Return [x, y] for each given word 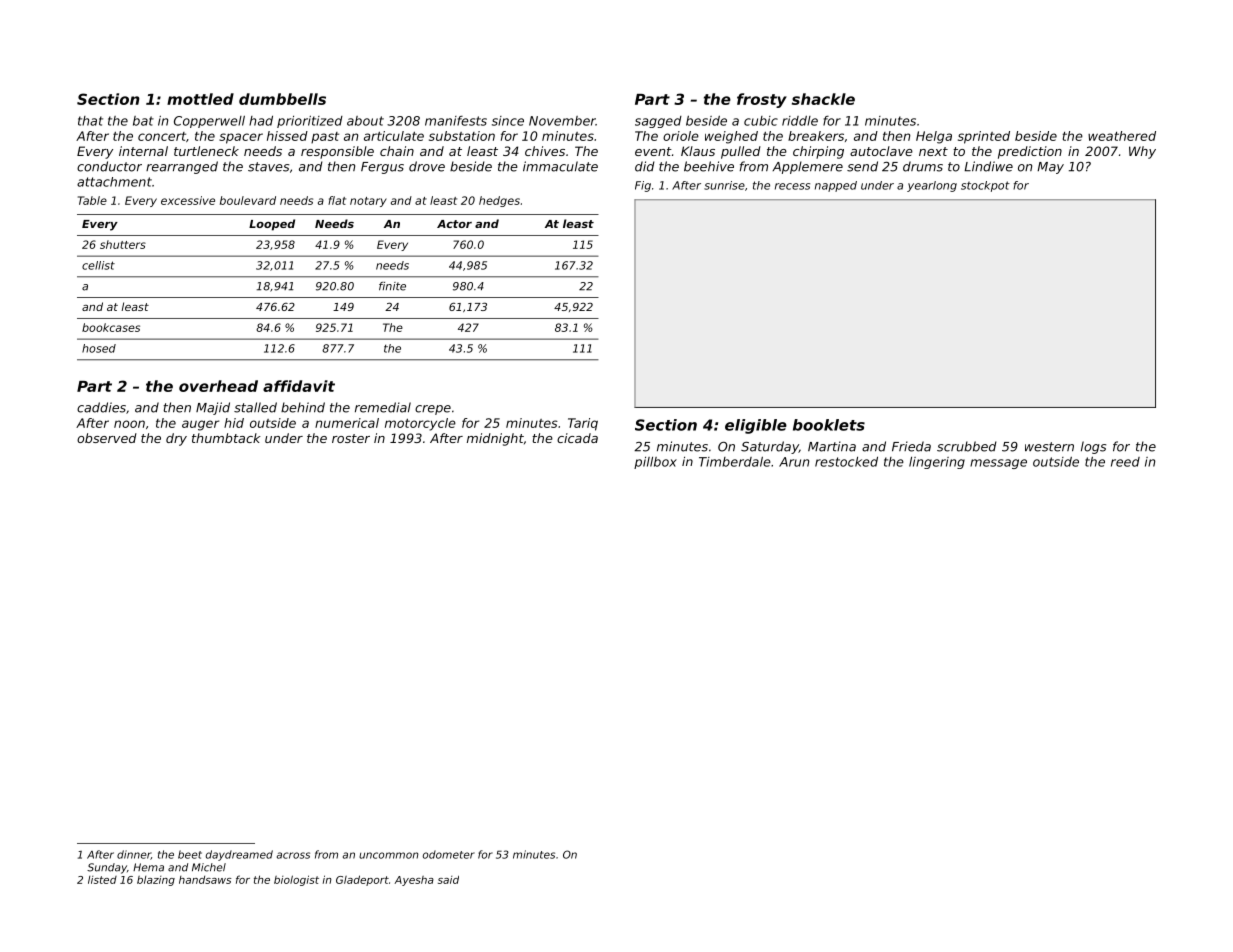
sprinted [984, 137]
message [998, 464]
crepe [433, 410]
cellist [98, 265]
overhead [218, 386]
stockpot [985, 186]
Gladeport [362, 880]
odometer [449, 854]
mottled [200, 99]
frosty [762, 100]
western [1049, 447]
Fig [643, 186]
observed [107, 438]
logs [1093, 447]
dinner [134, 855]
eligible [756, 426]
